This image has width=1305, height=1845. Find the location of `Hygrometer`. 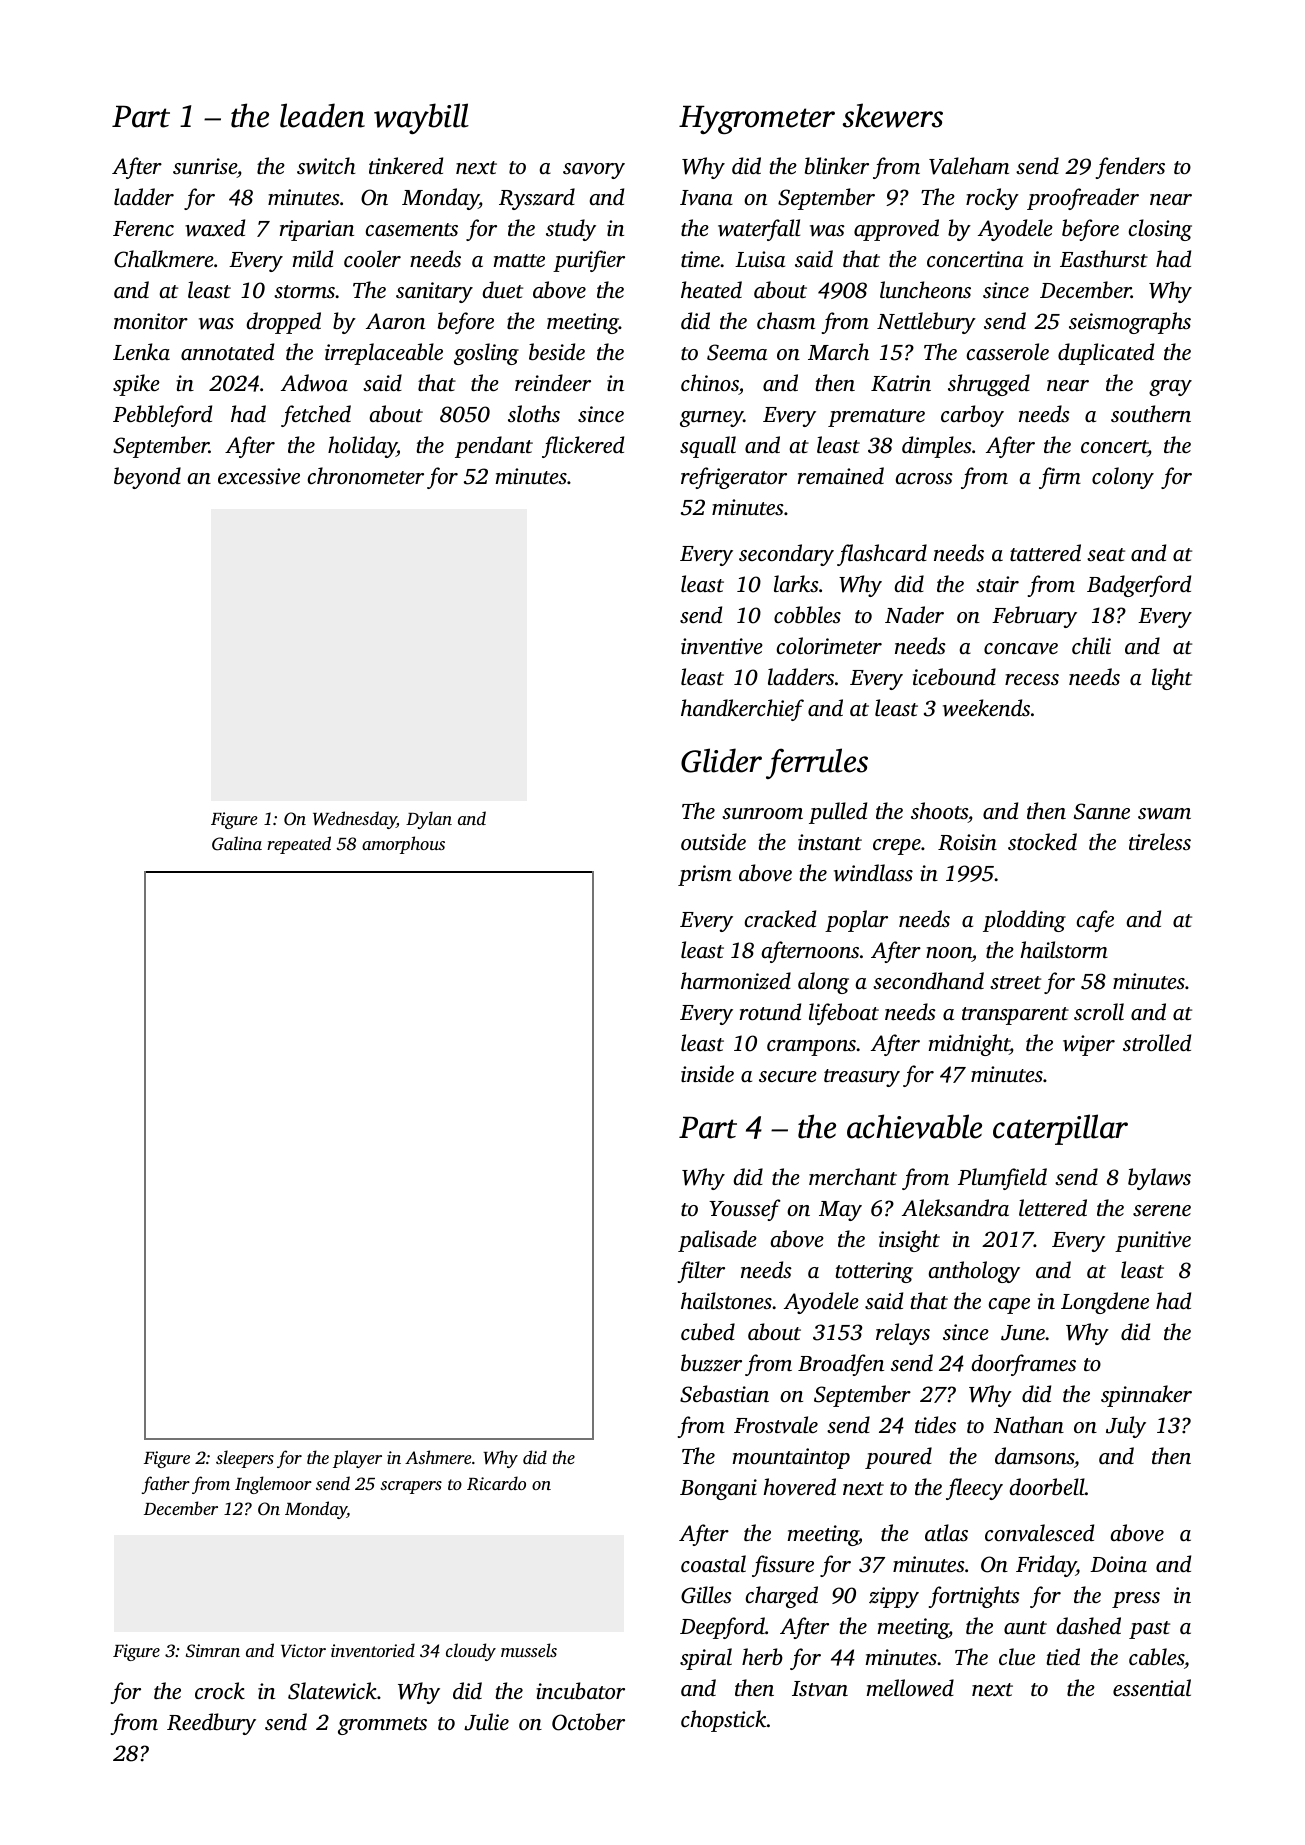

Hygrometer is located at coordinates (757, 119).
